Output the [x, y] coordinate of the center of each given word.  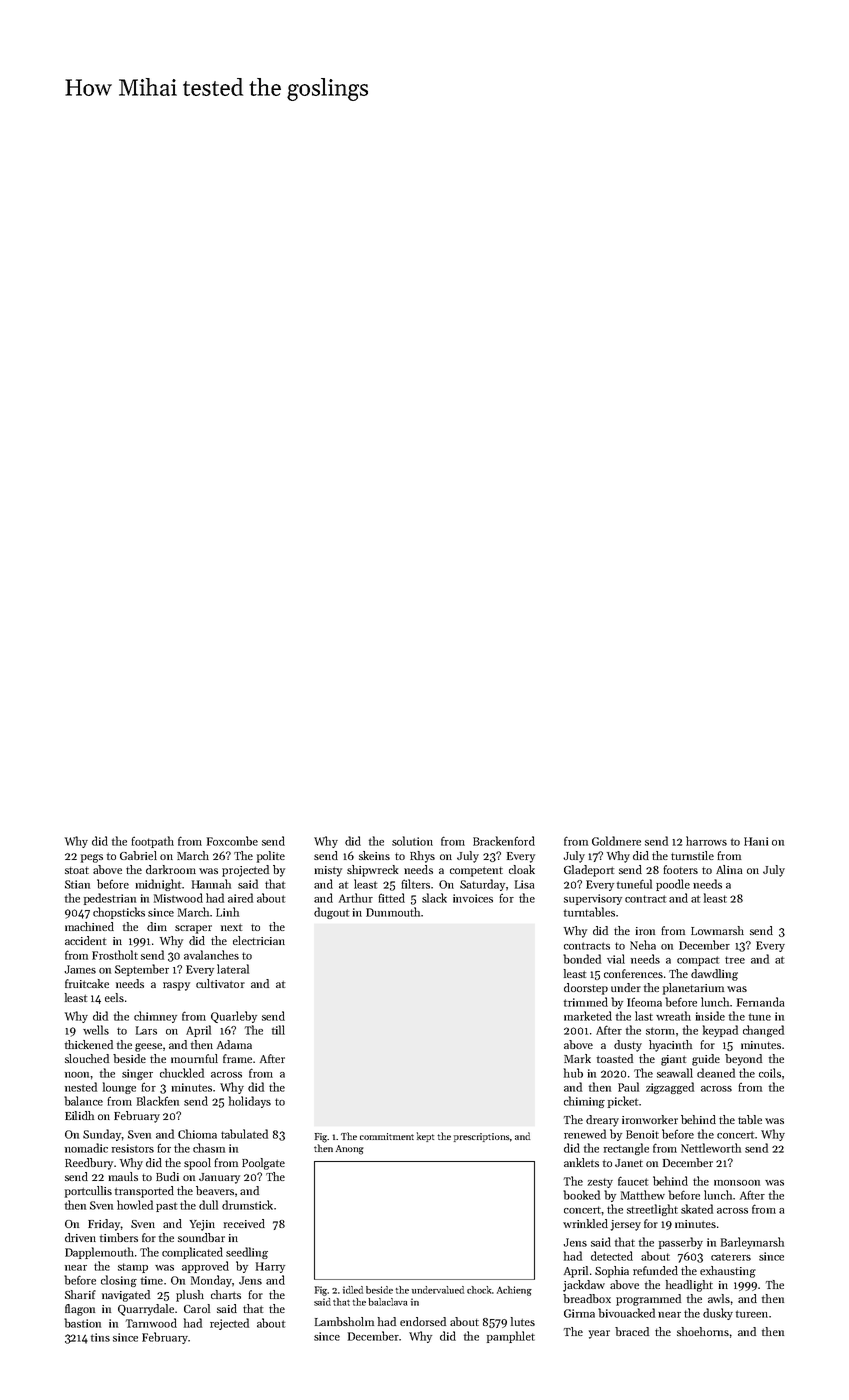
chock [479, 1290]
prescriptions [482, 1137]
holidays [250, 1102]
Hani [756, 841]
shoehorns [703, 1331]
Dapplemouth [99, 1253]
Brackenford [504, 841]
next [231, 927]
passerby [681, 1243]
